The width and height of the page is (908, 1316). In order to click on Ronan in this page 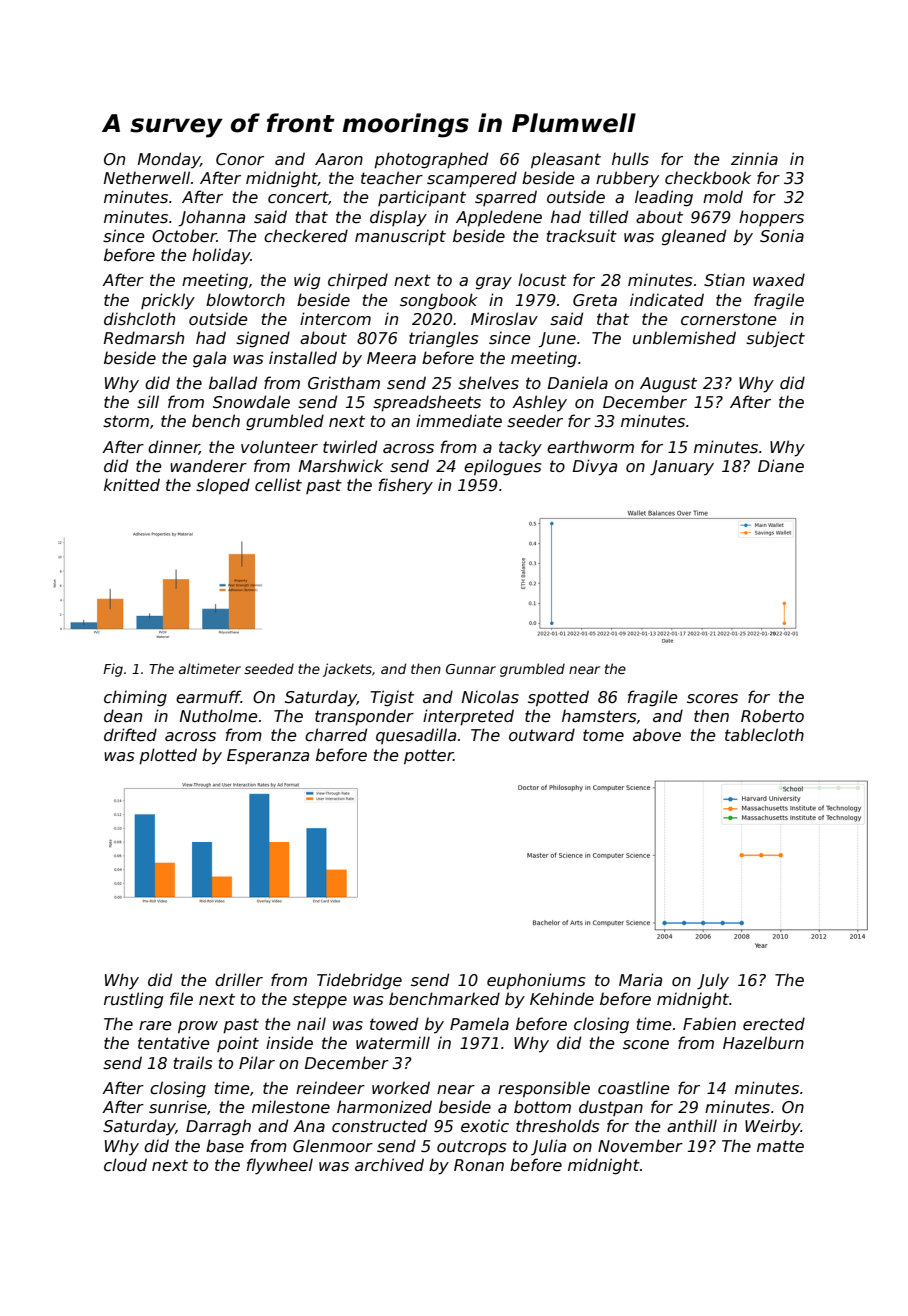, I will do `click(479, 1165)`.
